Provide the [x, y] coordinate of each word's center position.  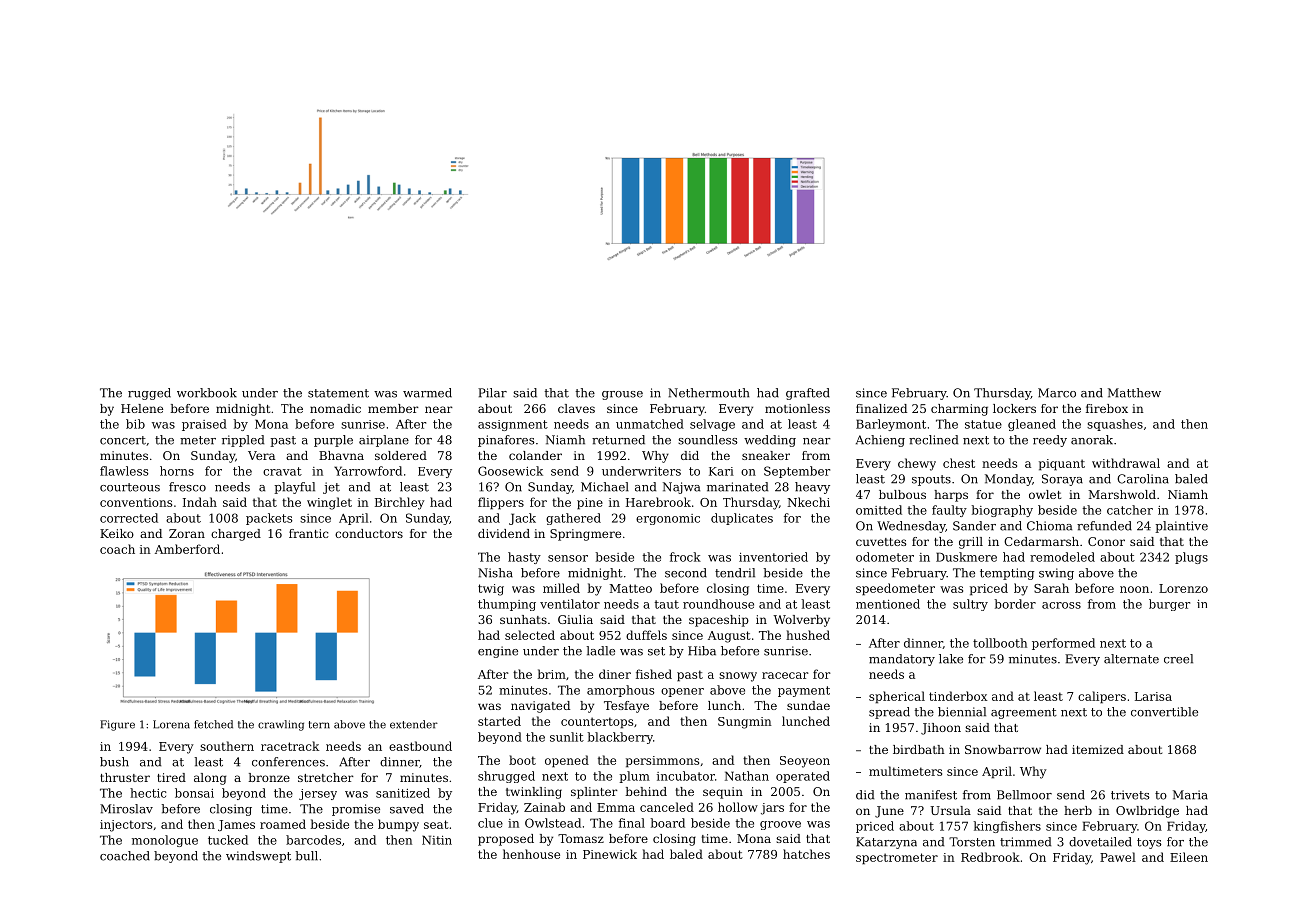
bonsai [194, 793]
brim [551, 674]
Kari [721, 471]
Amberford [187, 549]
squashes [1115, 425]
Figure [117, 725]
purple [333, 441]
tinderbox [958, 696]
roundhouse [718, 604]
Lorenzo [1183, 588]
